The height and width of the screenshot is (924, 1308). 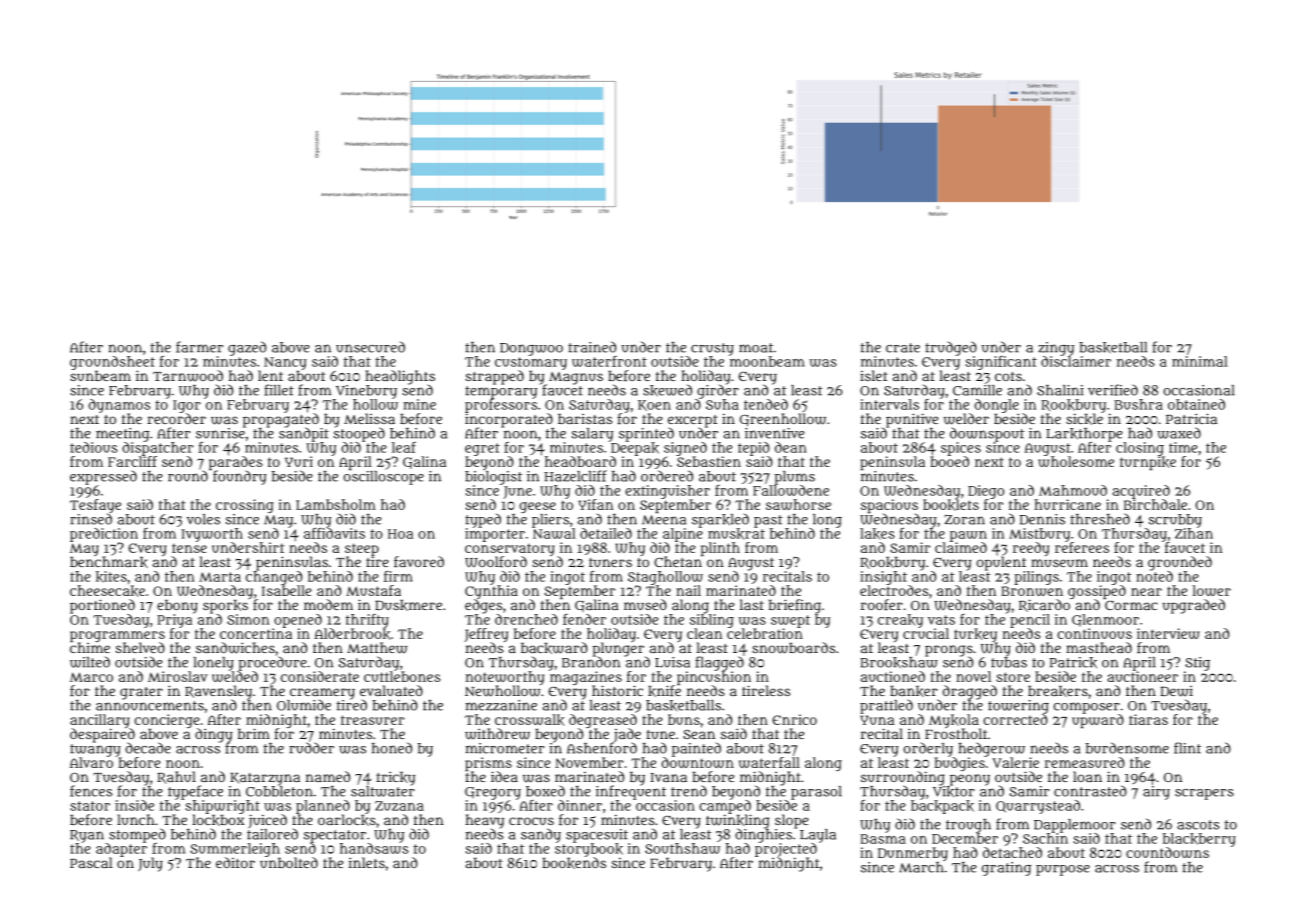 I want to click on zingy, so click(x=1056, y=349).
